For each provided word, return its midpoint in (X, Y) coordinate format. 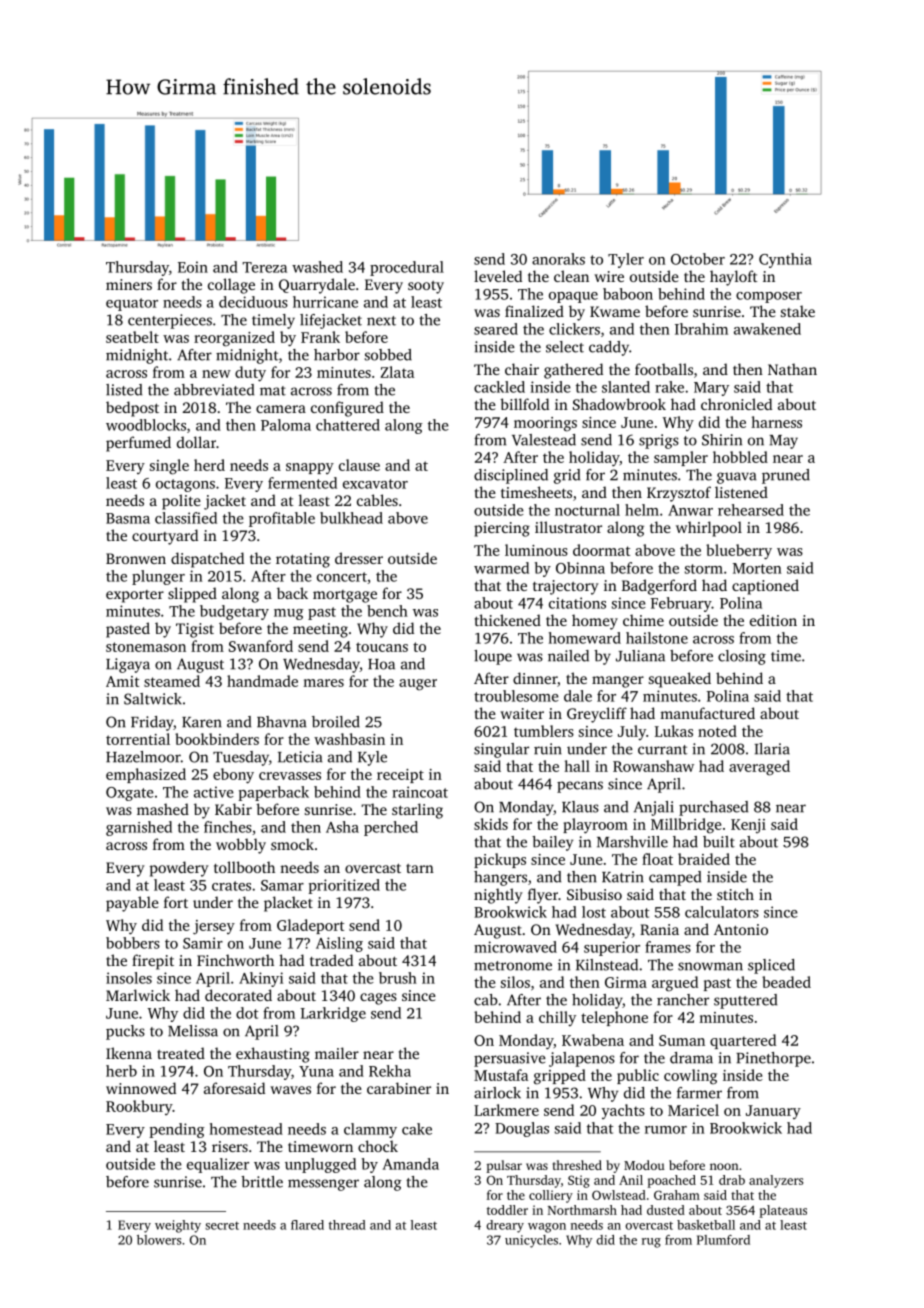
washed (317, 267)
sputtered (745, 1001)
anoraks (558, 259)
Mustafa (501, 1075)
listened (741, 492)
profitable (282, 519)
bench (387, 611)
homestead (246, 1129)
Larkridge (333, 1014)
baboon (628, 294)
